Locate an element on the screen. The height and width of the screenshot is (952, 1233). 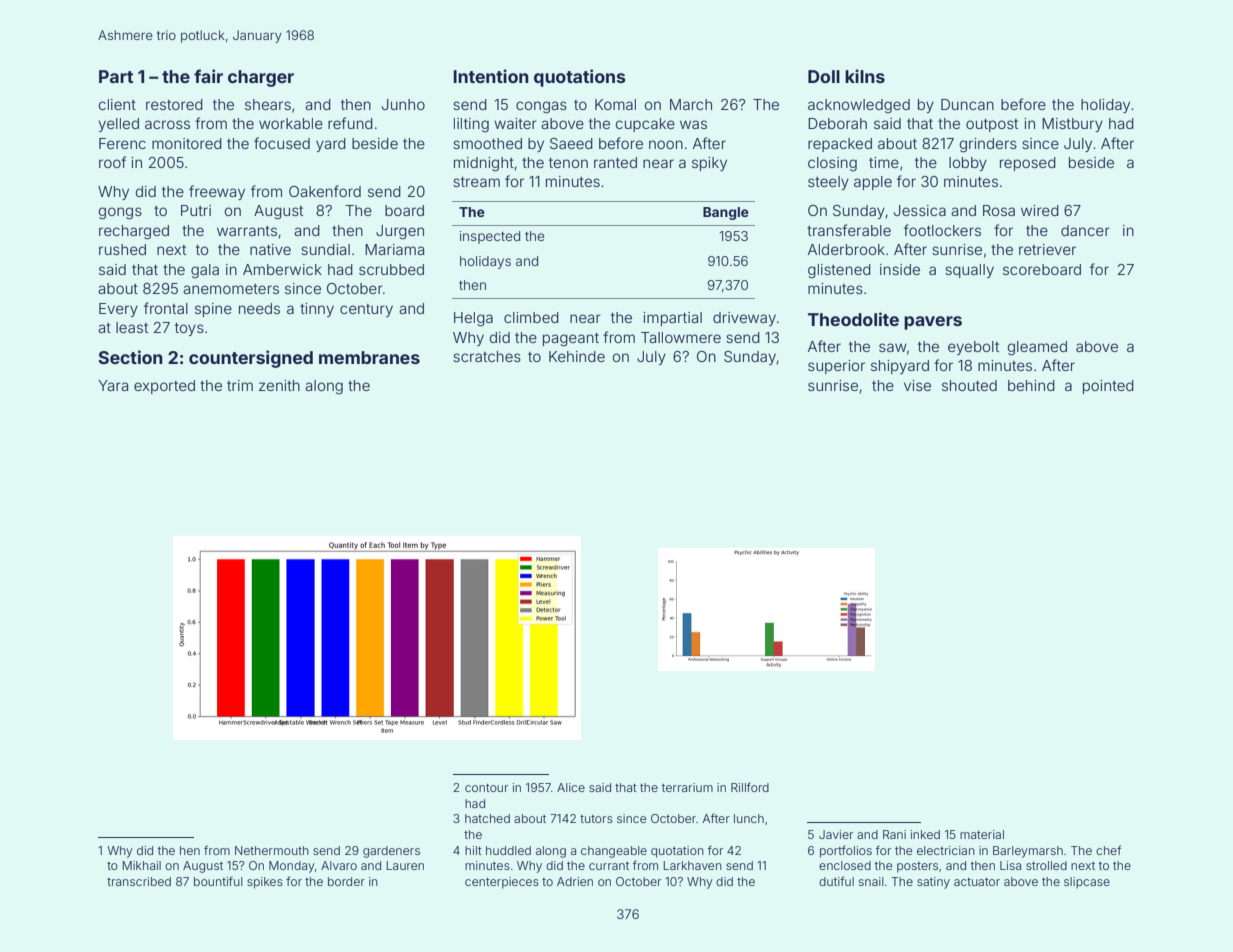
fair is located at coordinates (208, 76).
